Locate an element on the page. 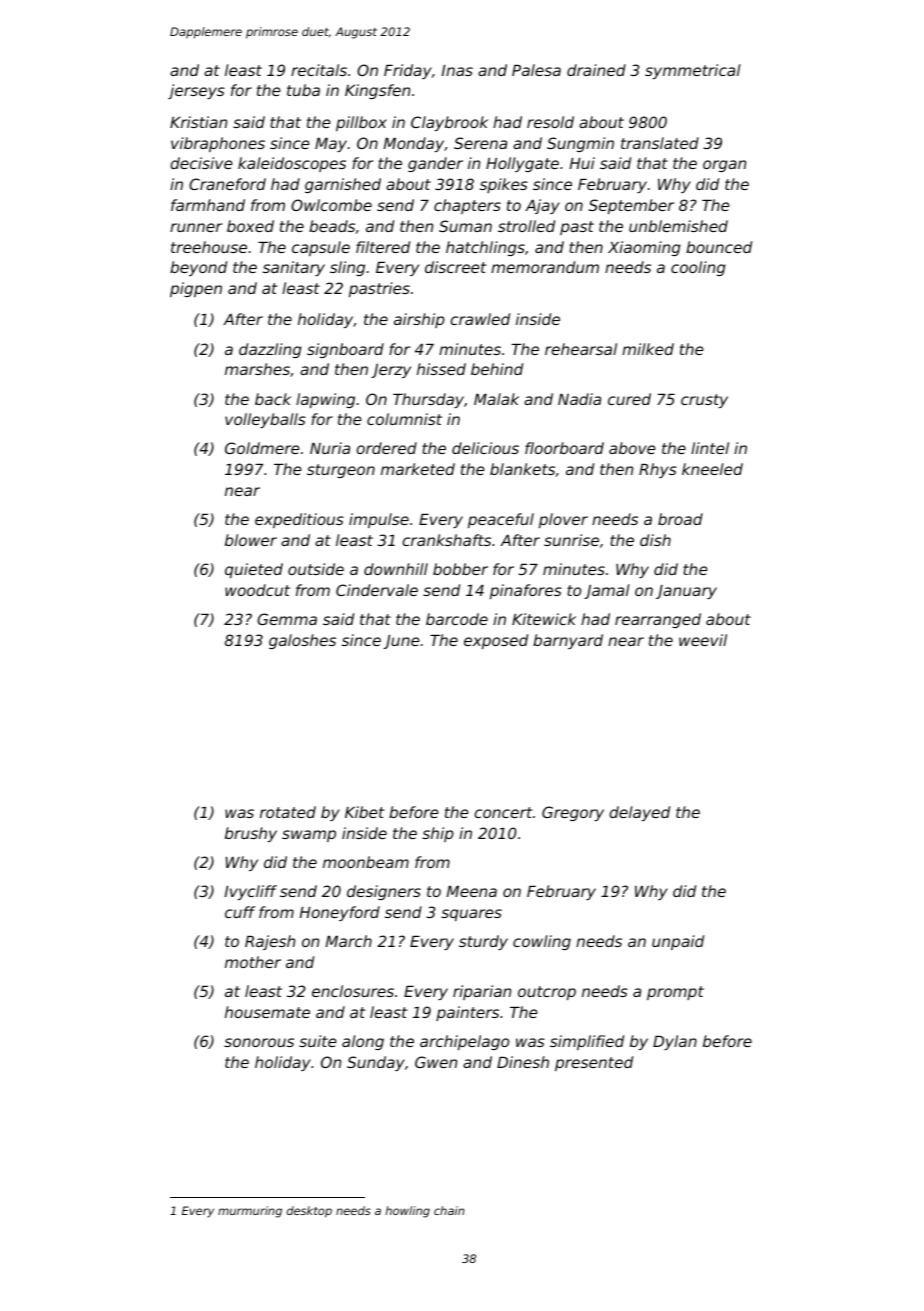 The image size is (924, 1311). sonorous is located at coordinates (259, 1042).
